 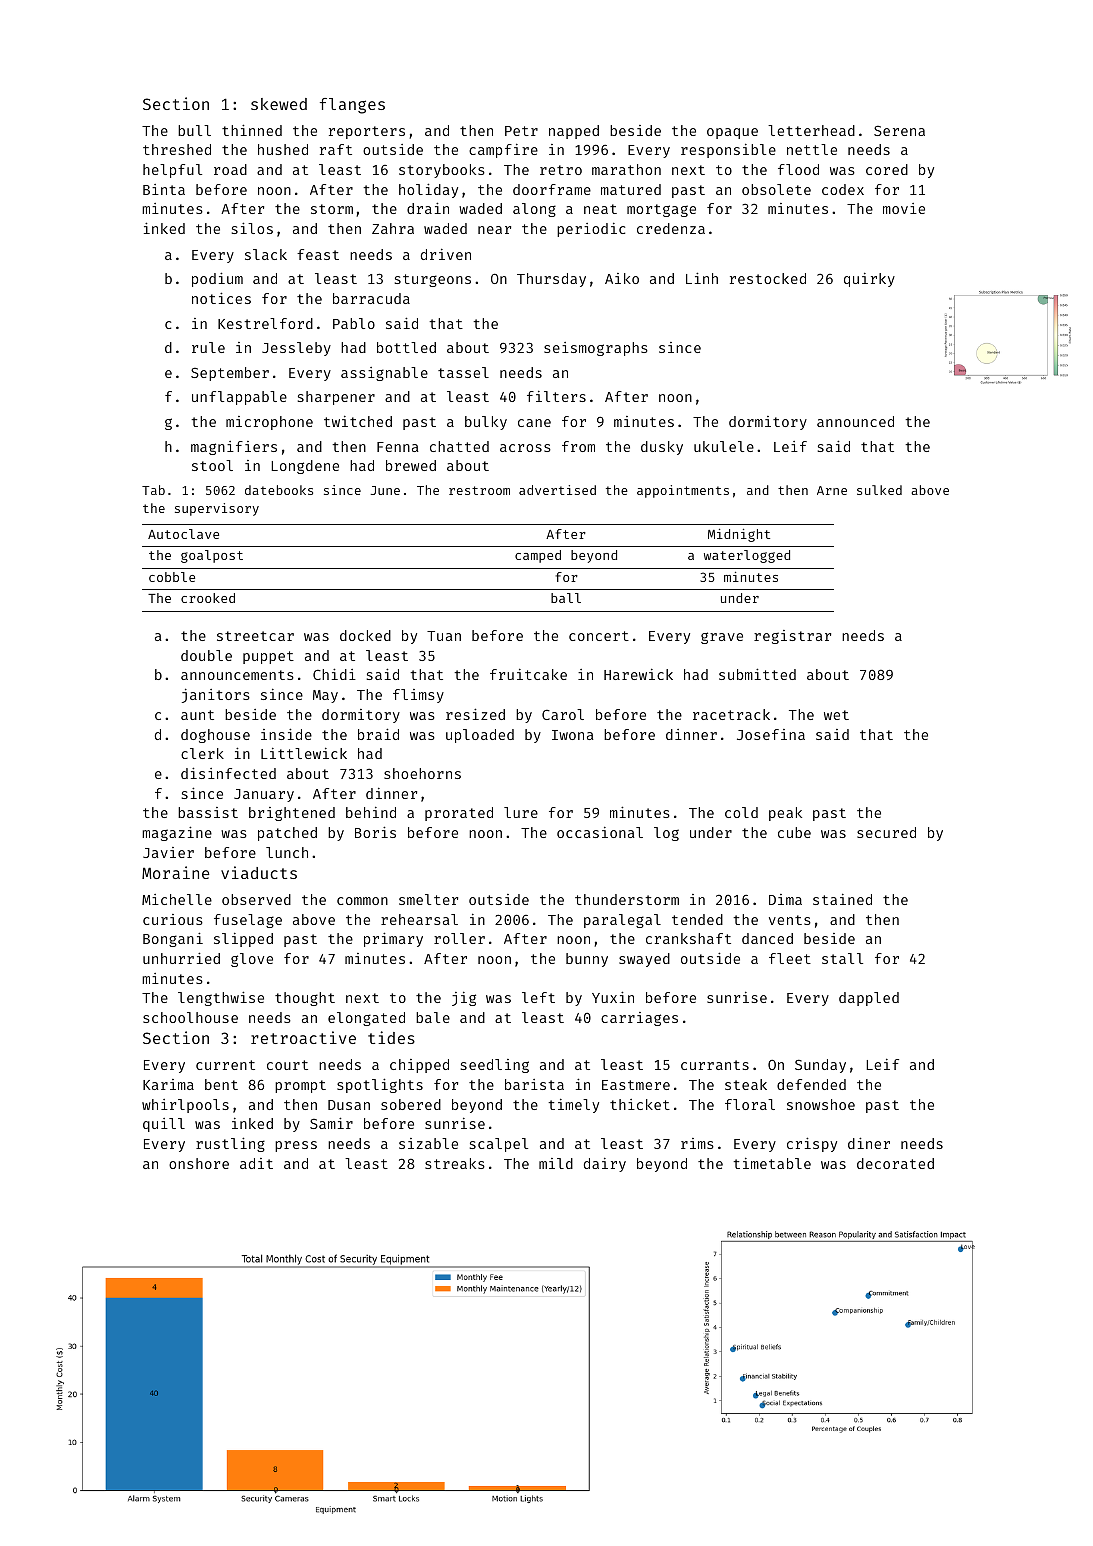 I want to click on Iwona, so click(x=572, y=735).
